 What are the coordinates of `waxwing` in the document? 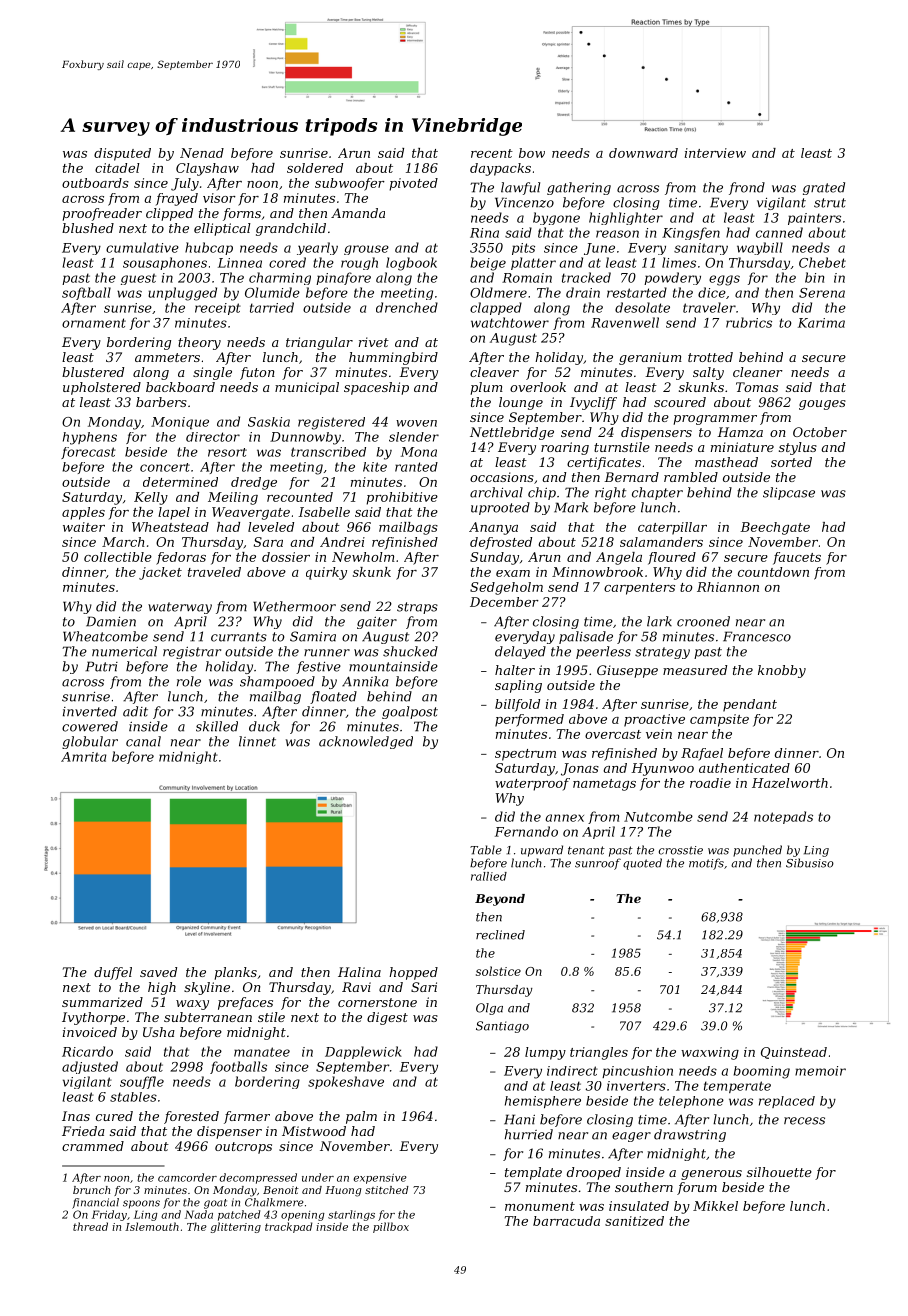 It's located at (710, 1053).
